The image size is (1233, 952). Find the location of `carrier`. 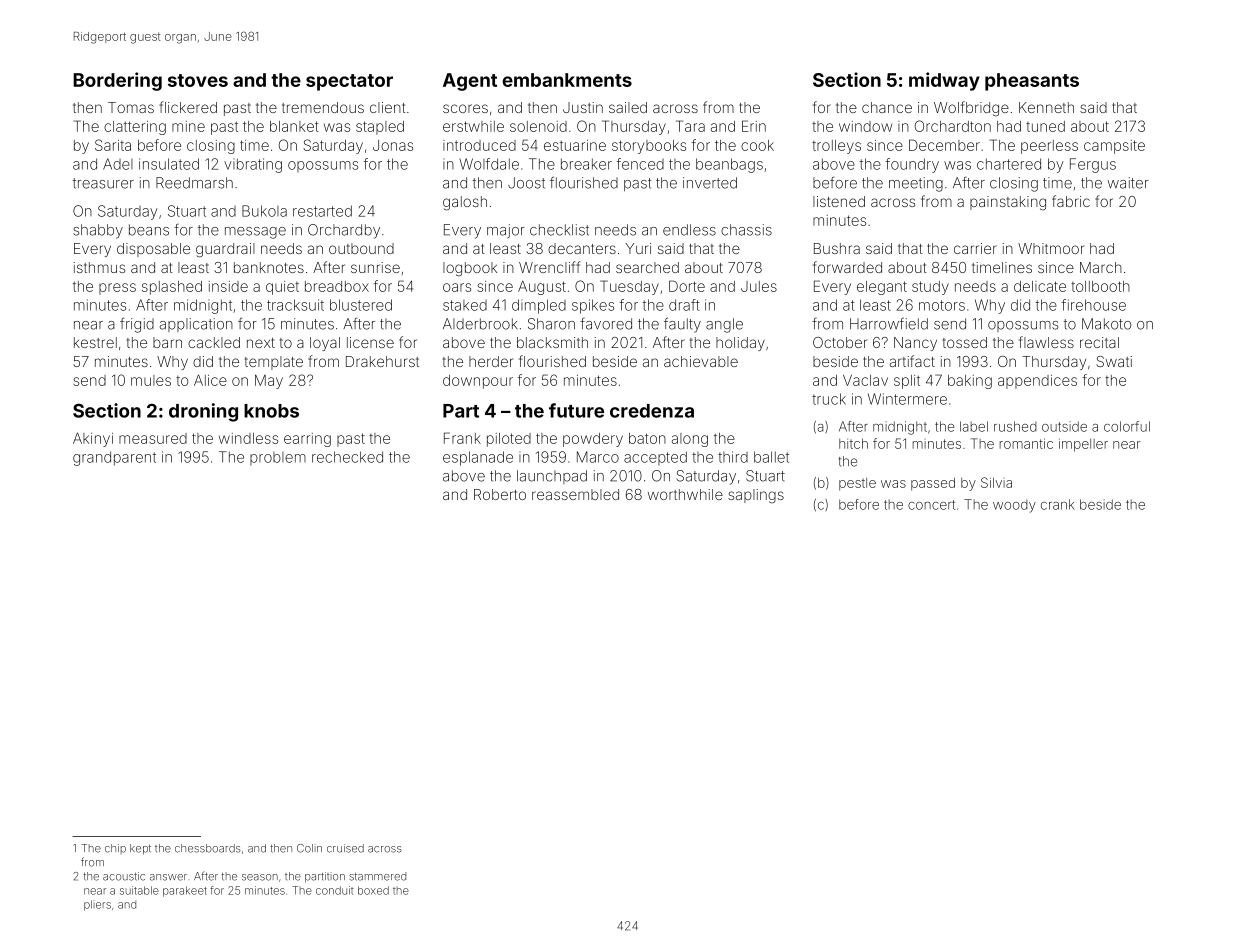

carrier is located at coordinates (975, 248).
